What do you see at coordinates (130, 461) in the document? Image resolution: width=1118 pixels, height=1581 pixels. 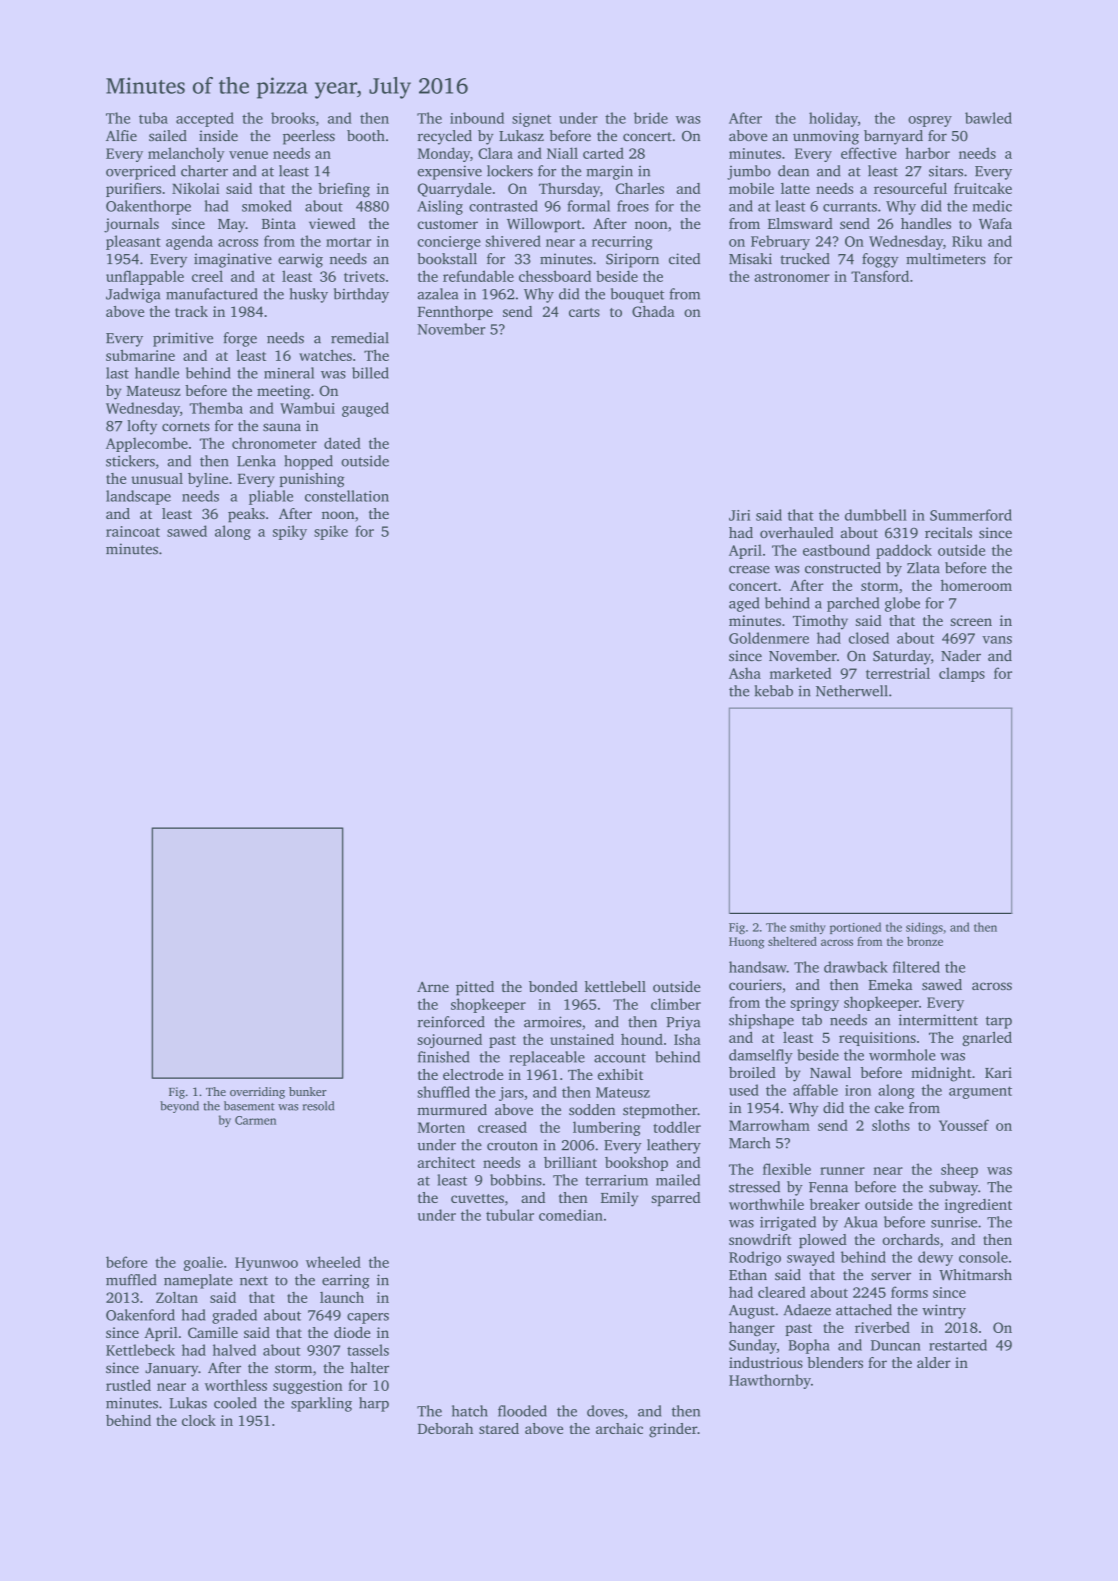 I see `stickers` at bounding box center [130, 461].
